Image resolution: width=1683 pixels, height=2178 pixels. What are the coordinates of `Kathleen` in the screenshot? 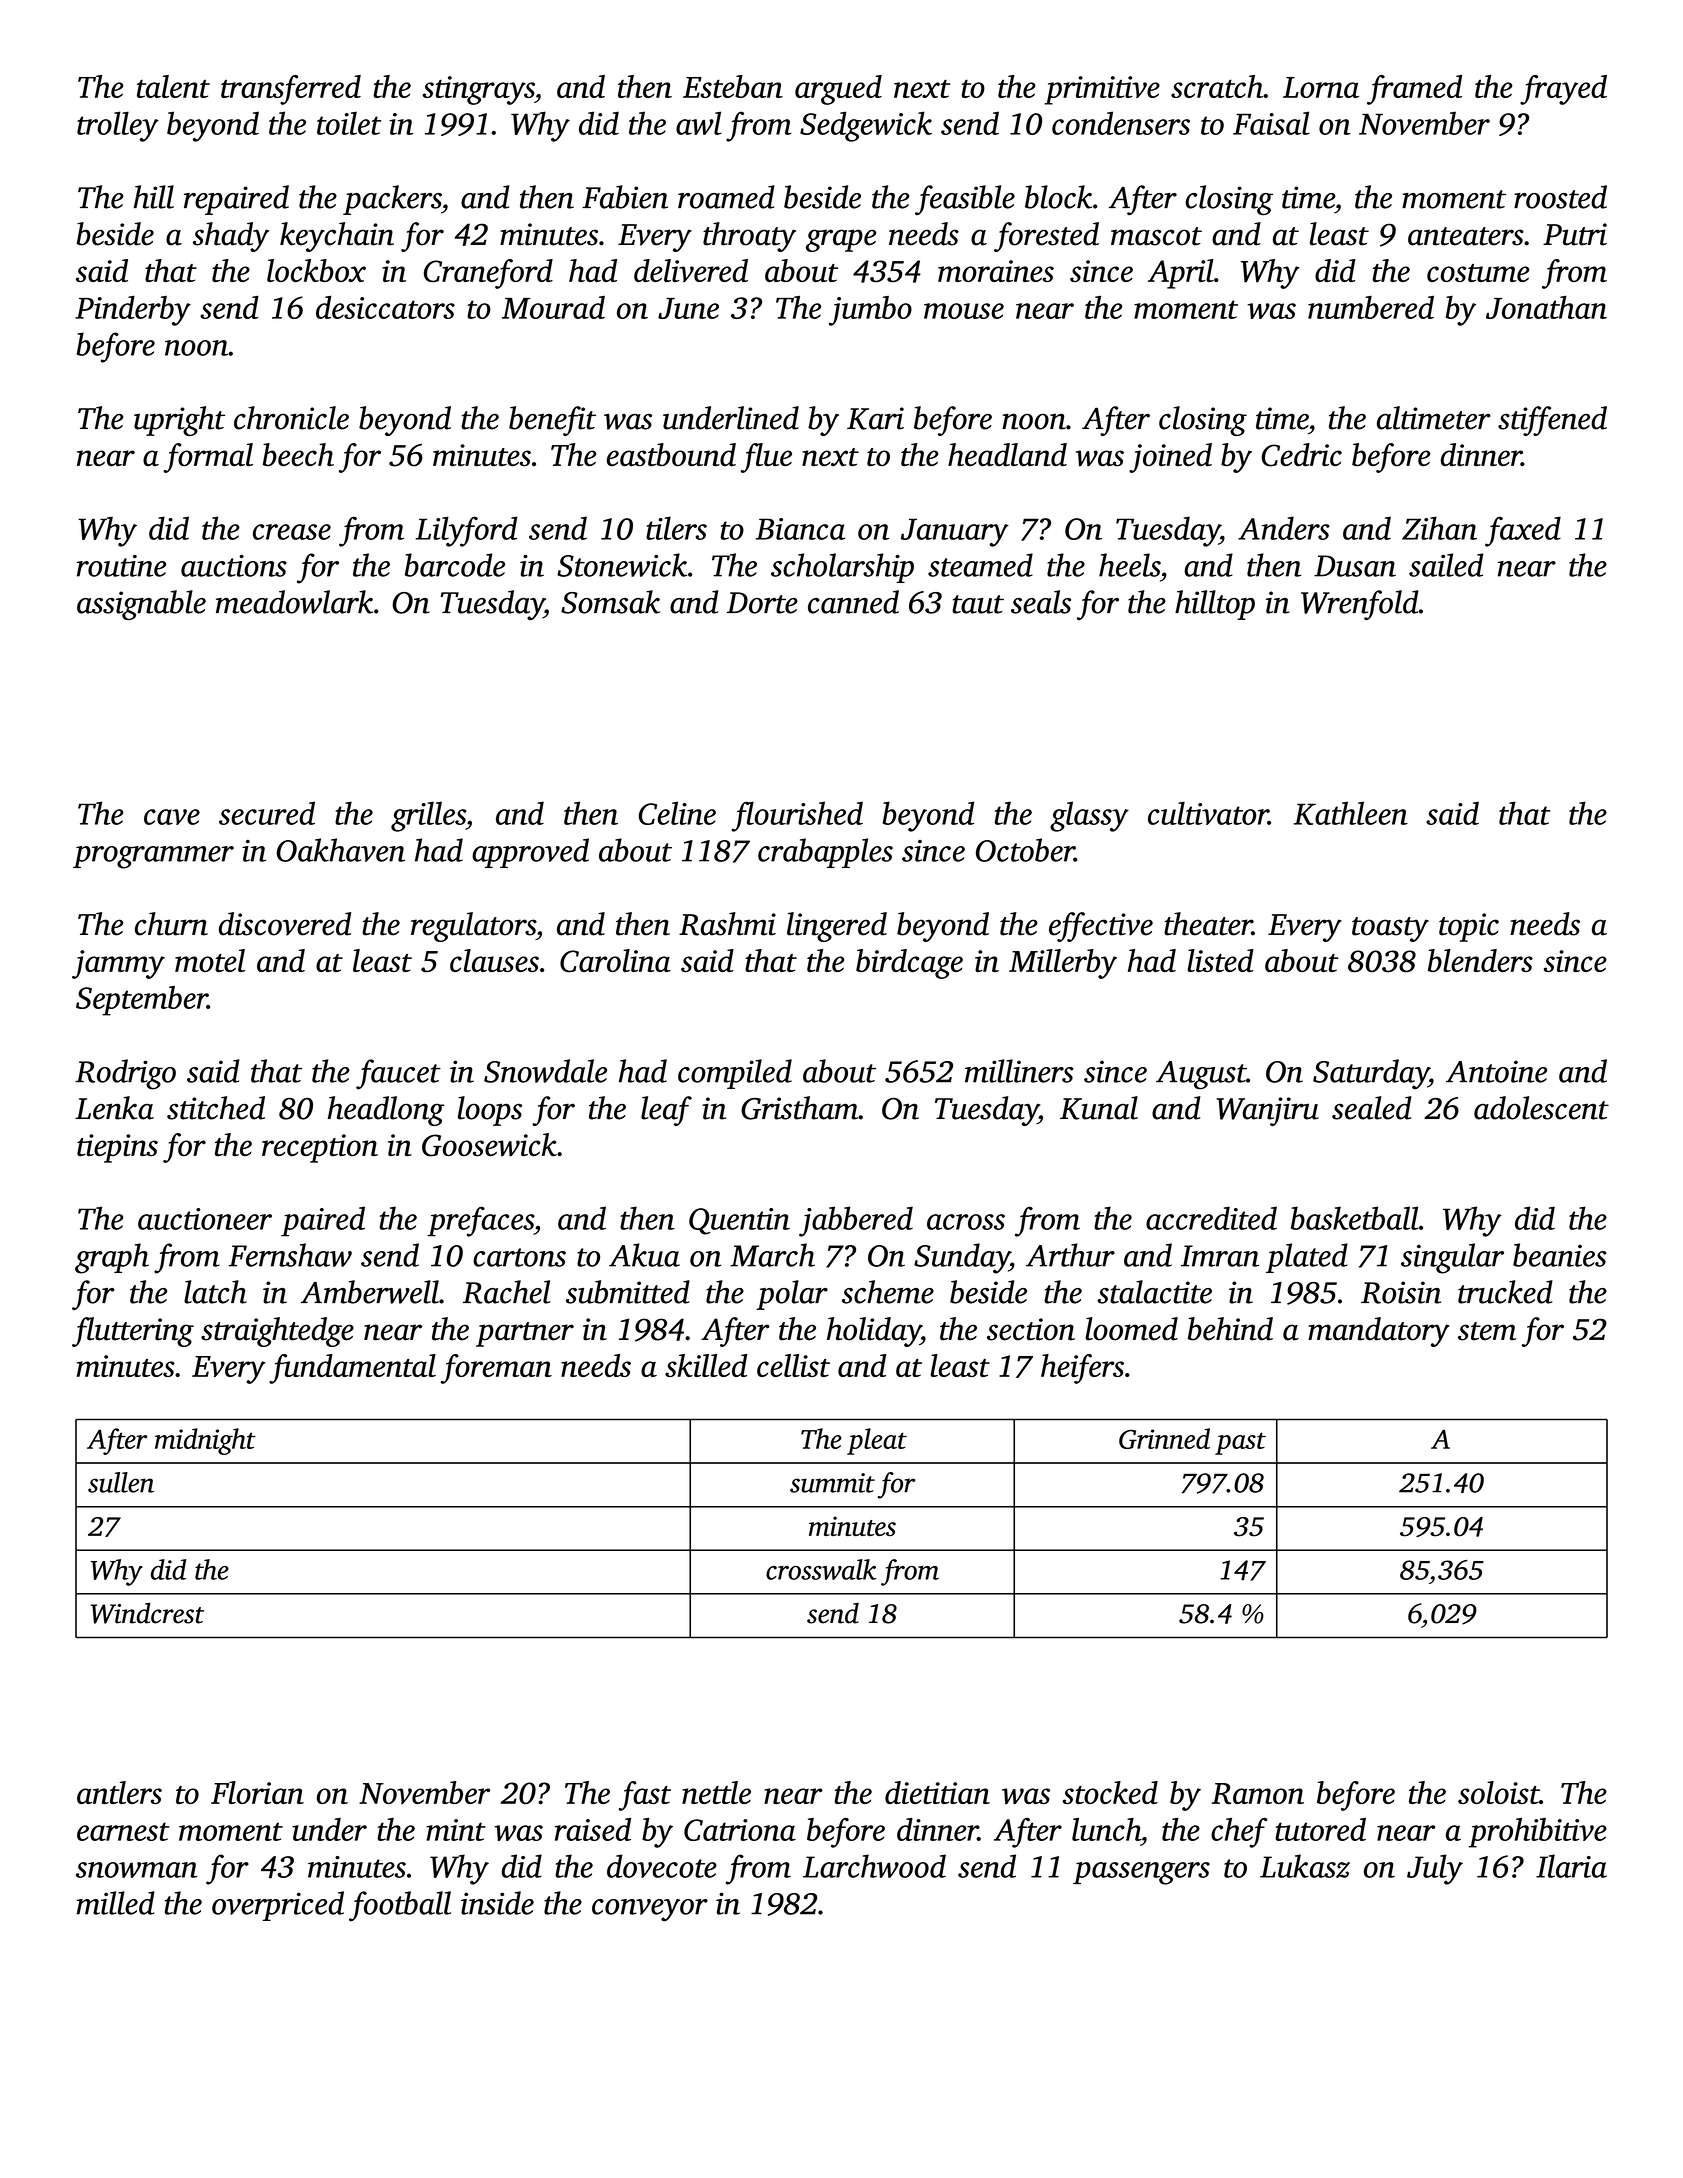 It's located at (1351, 813).
